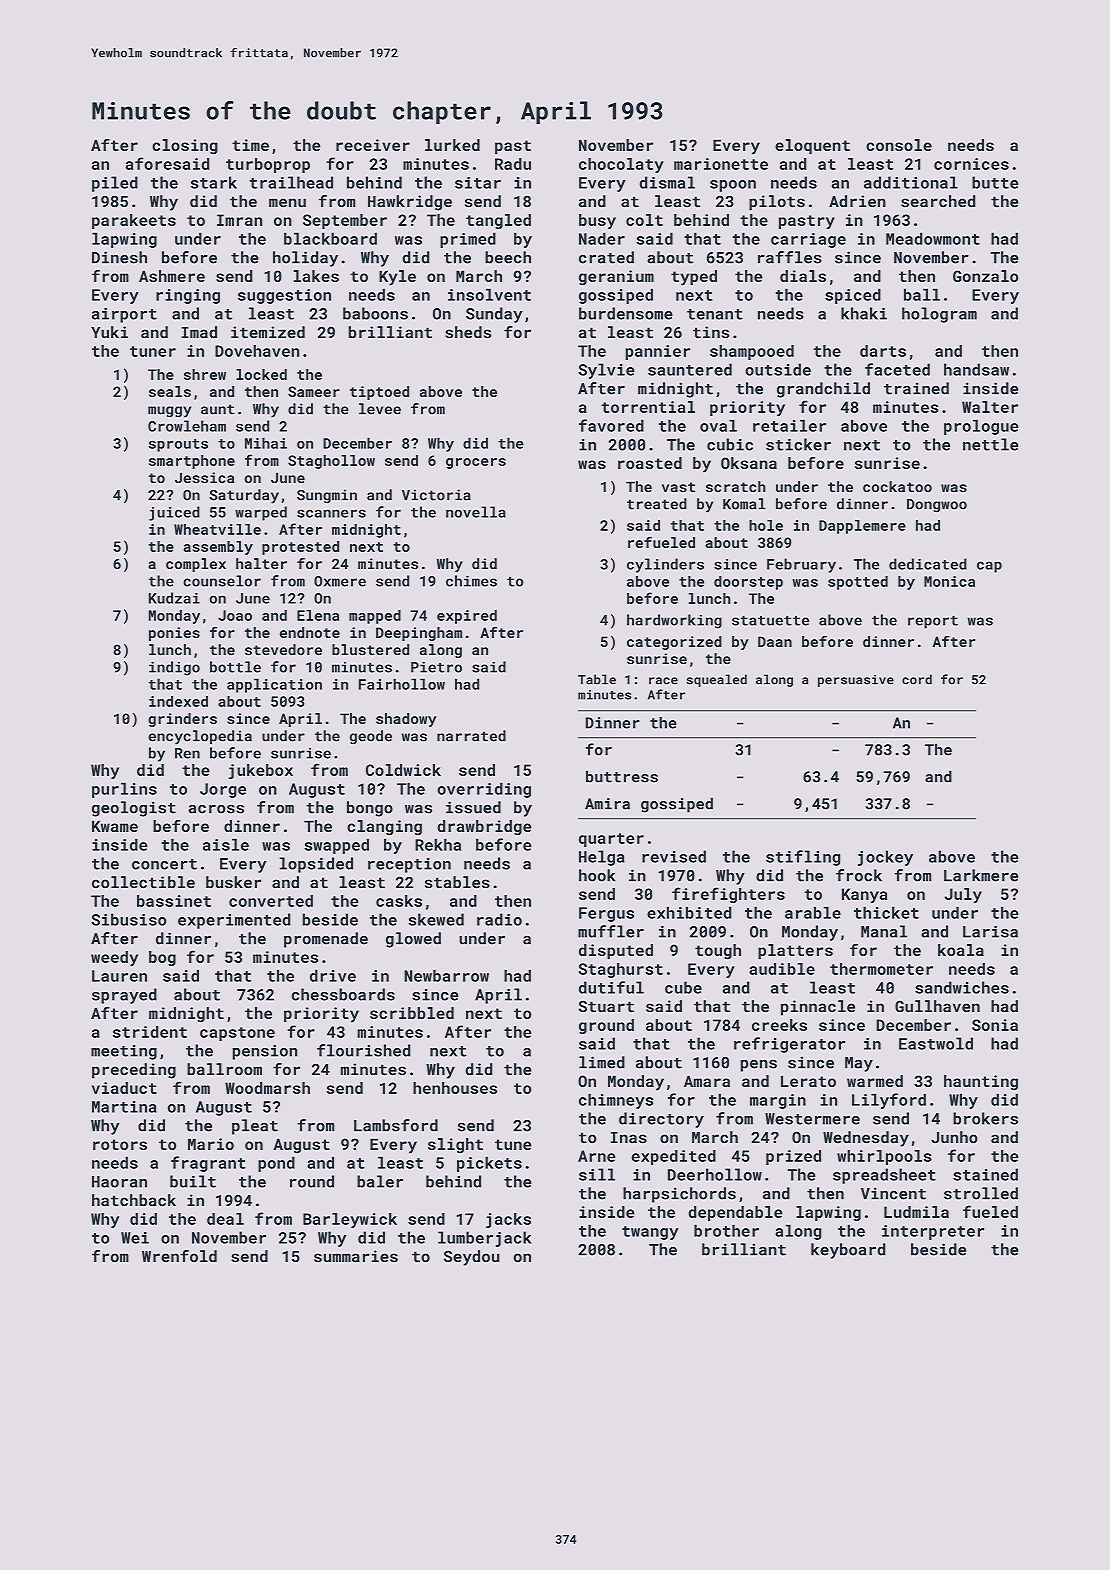 The image size is (1110, 1570). Describe the element at coordinates (856, 681) in the document. I see `persuasive` at that location.
